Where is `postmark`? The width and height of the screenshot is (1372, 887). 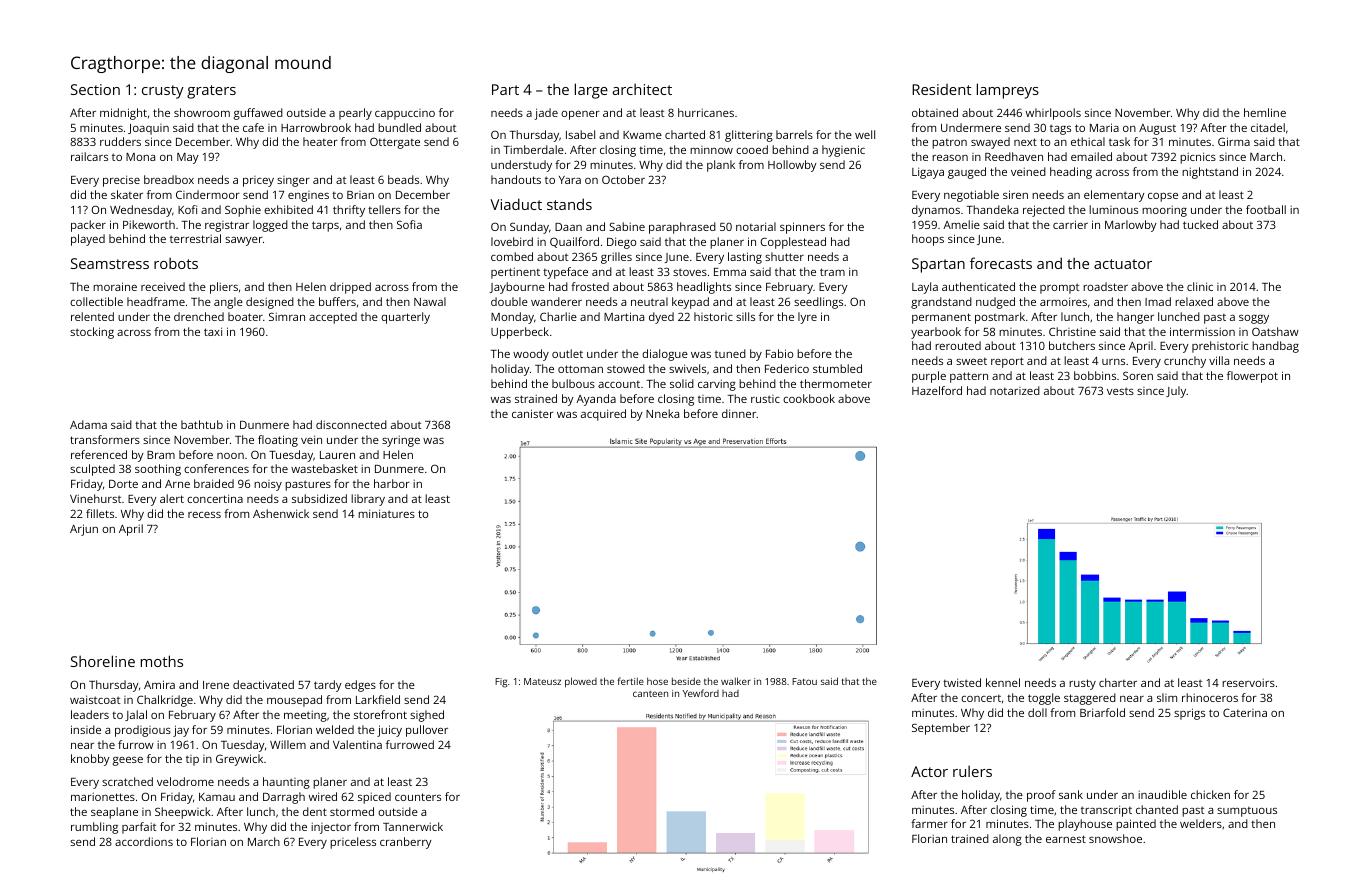 postmark is located at coordinates (1000, 318).
